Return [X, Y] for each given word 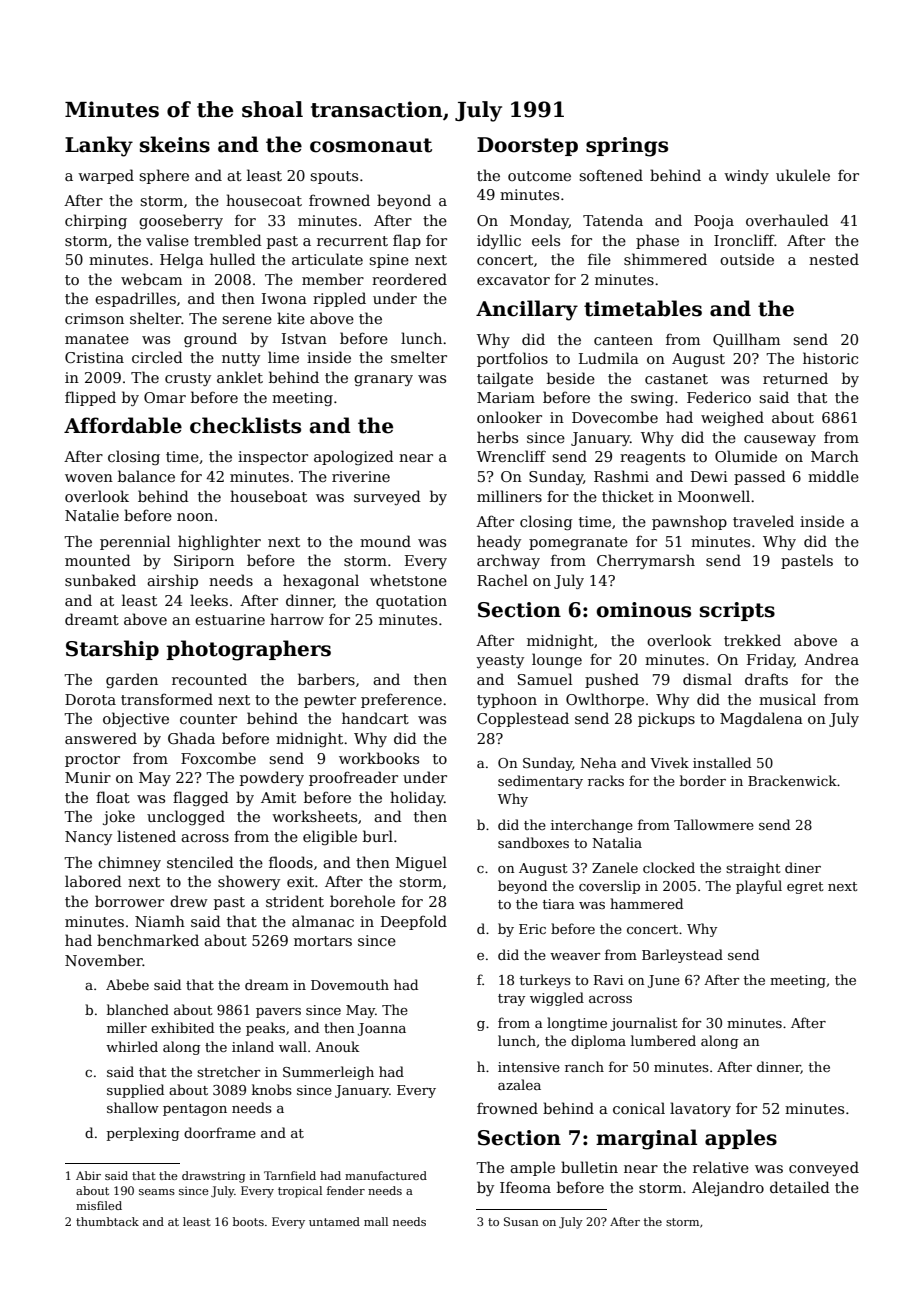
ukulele [803, 175]
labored [93, 881]
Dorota [90, 699]
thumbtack [107, 1221]
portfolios [512, 359]
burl [378, 836]
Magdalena [761, 719]
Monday [539, 221]
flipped [90, 398]
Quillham [746, 340]
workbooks [379, 758]
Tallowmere [714, 824]
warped [106, 176]
